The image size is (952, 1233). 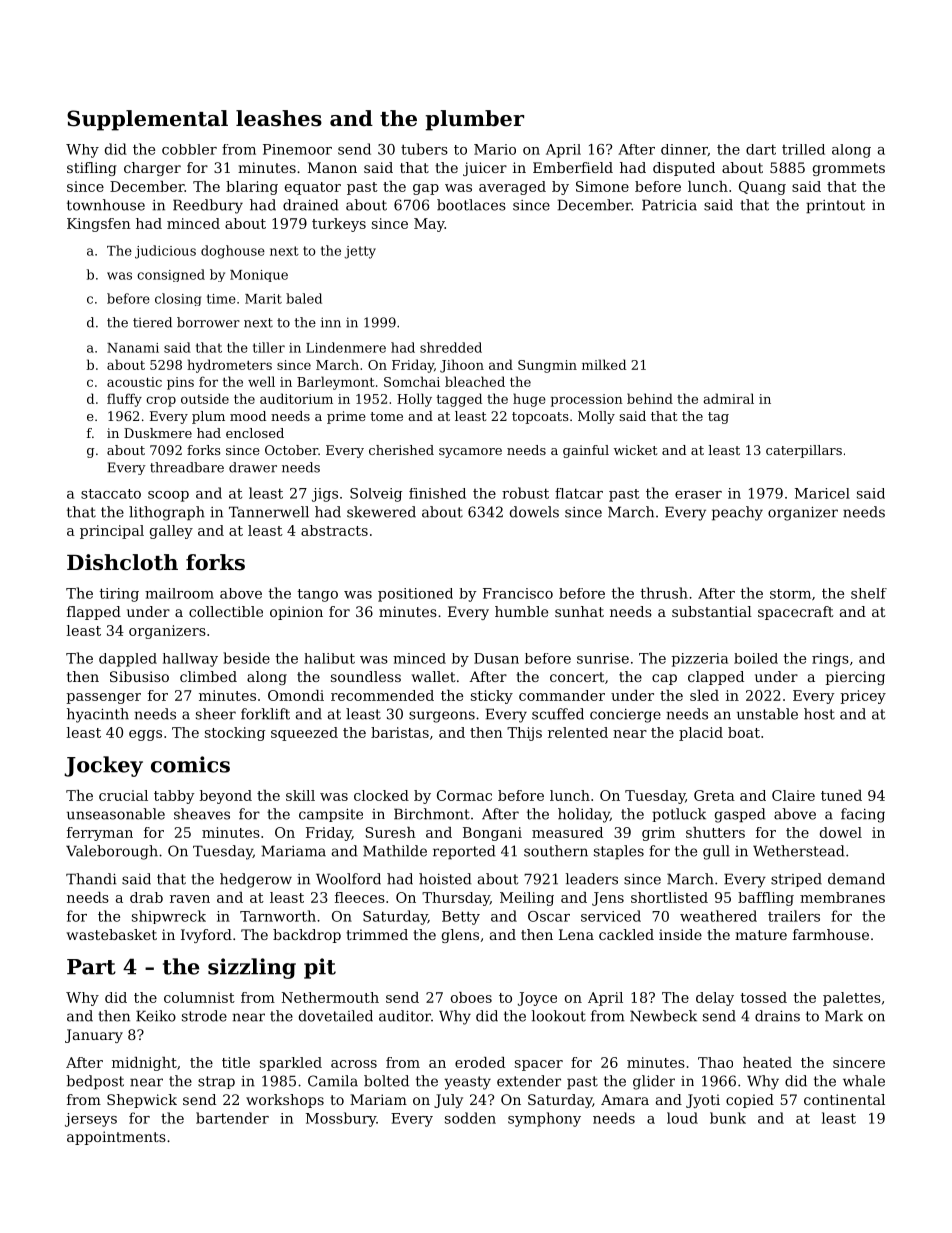 I want to click on Reedbury, so click(x=208, y=206).
